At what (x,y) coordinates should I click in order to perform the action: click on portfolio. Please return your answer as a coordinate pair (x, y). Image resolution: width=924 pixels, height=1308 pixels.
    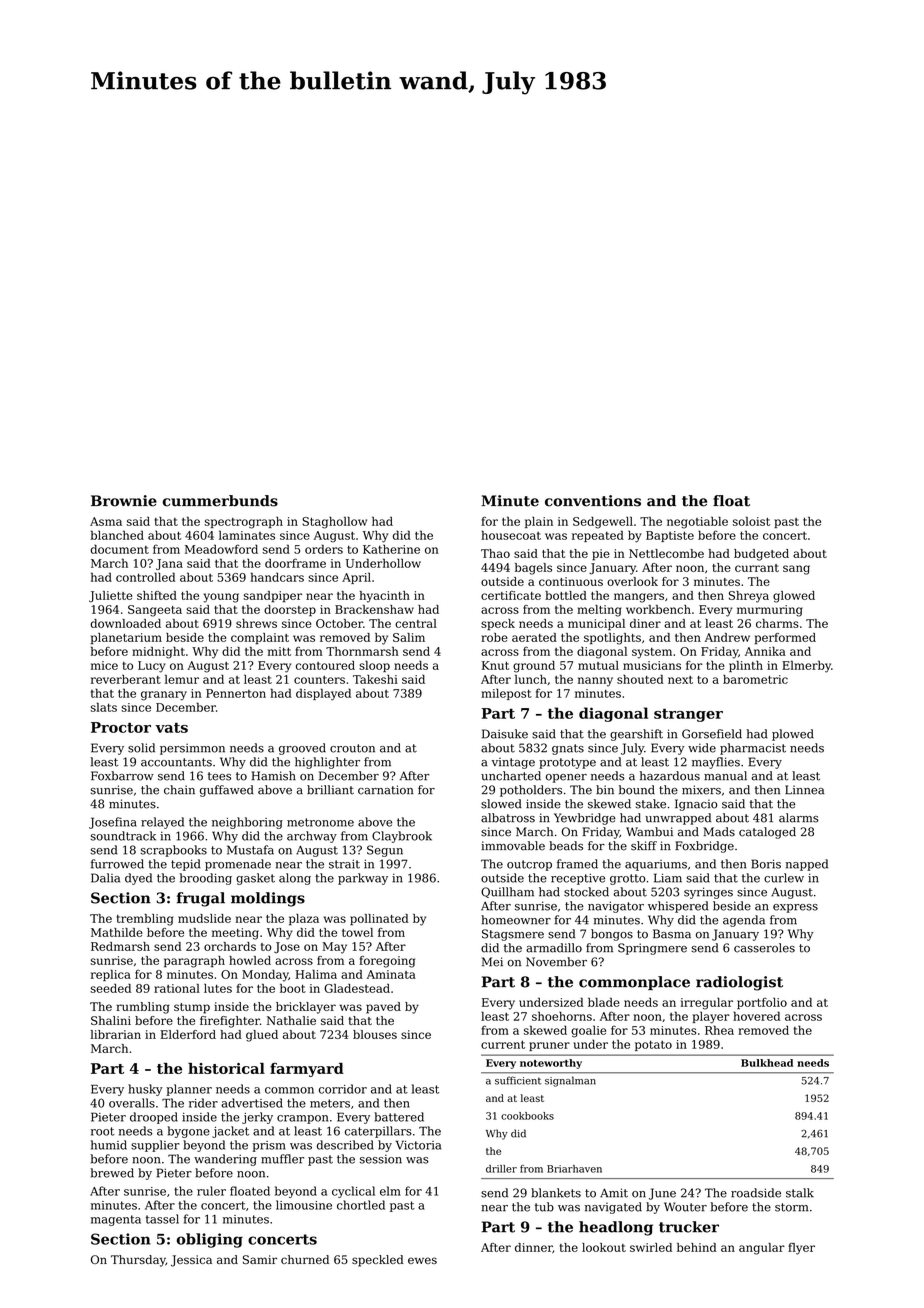
    Looking at the image, I should click on (762, 1003).
